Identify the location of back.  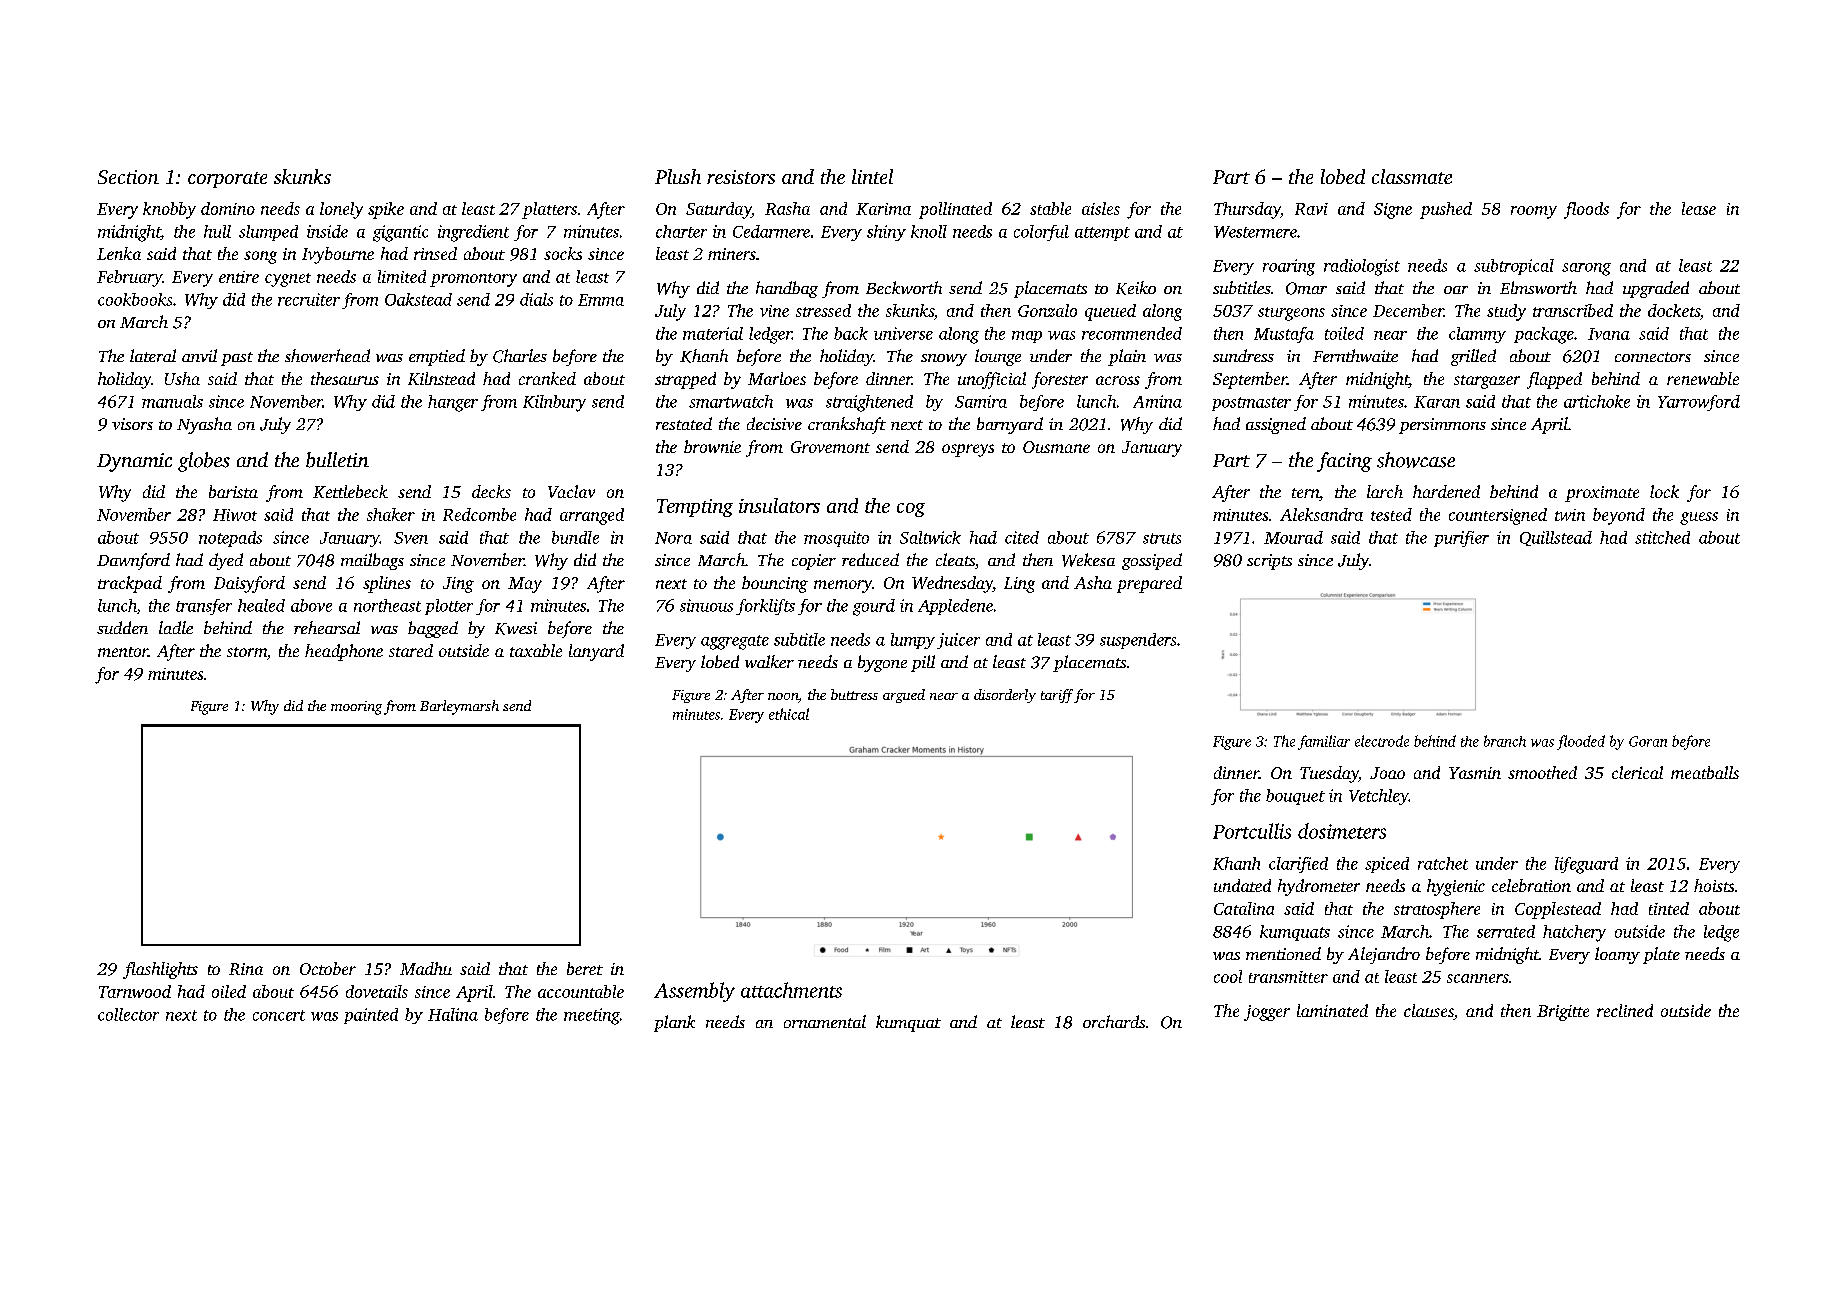
(851, 333).
